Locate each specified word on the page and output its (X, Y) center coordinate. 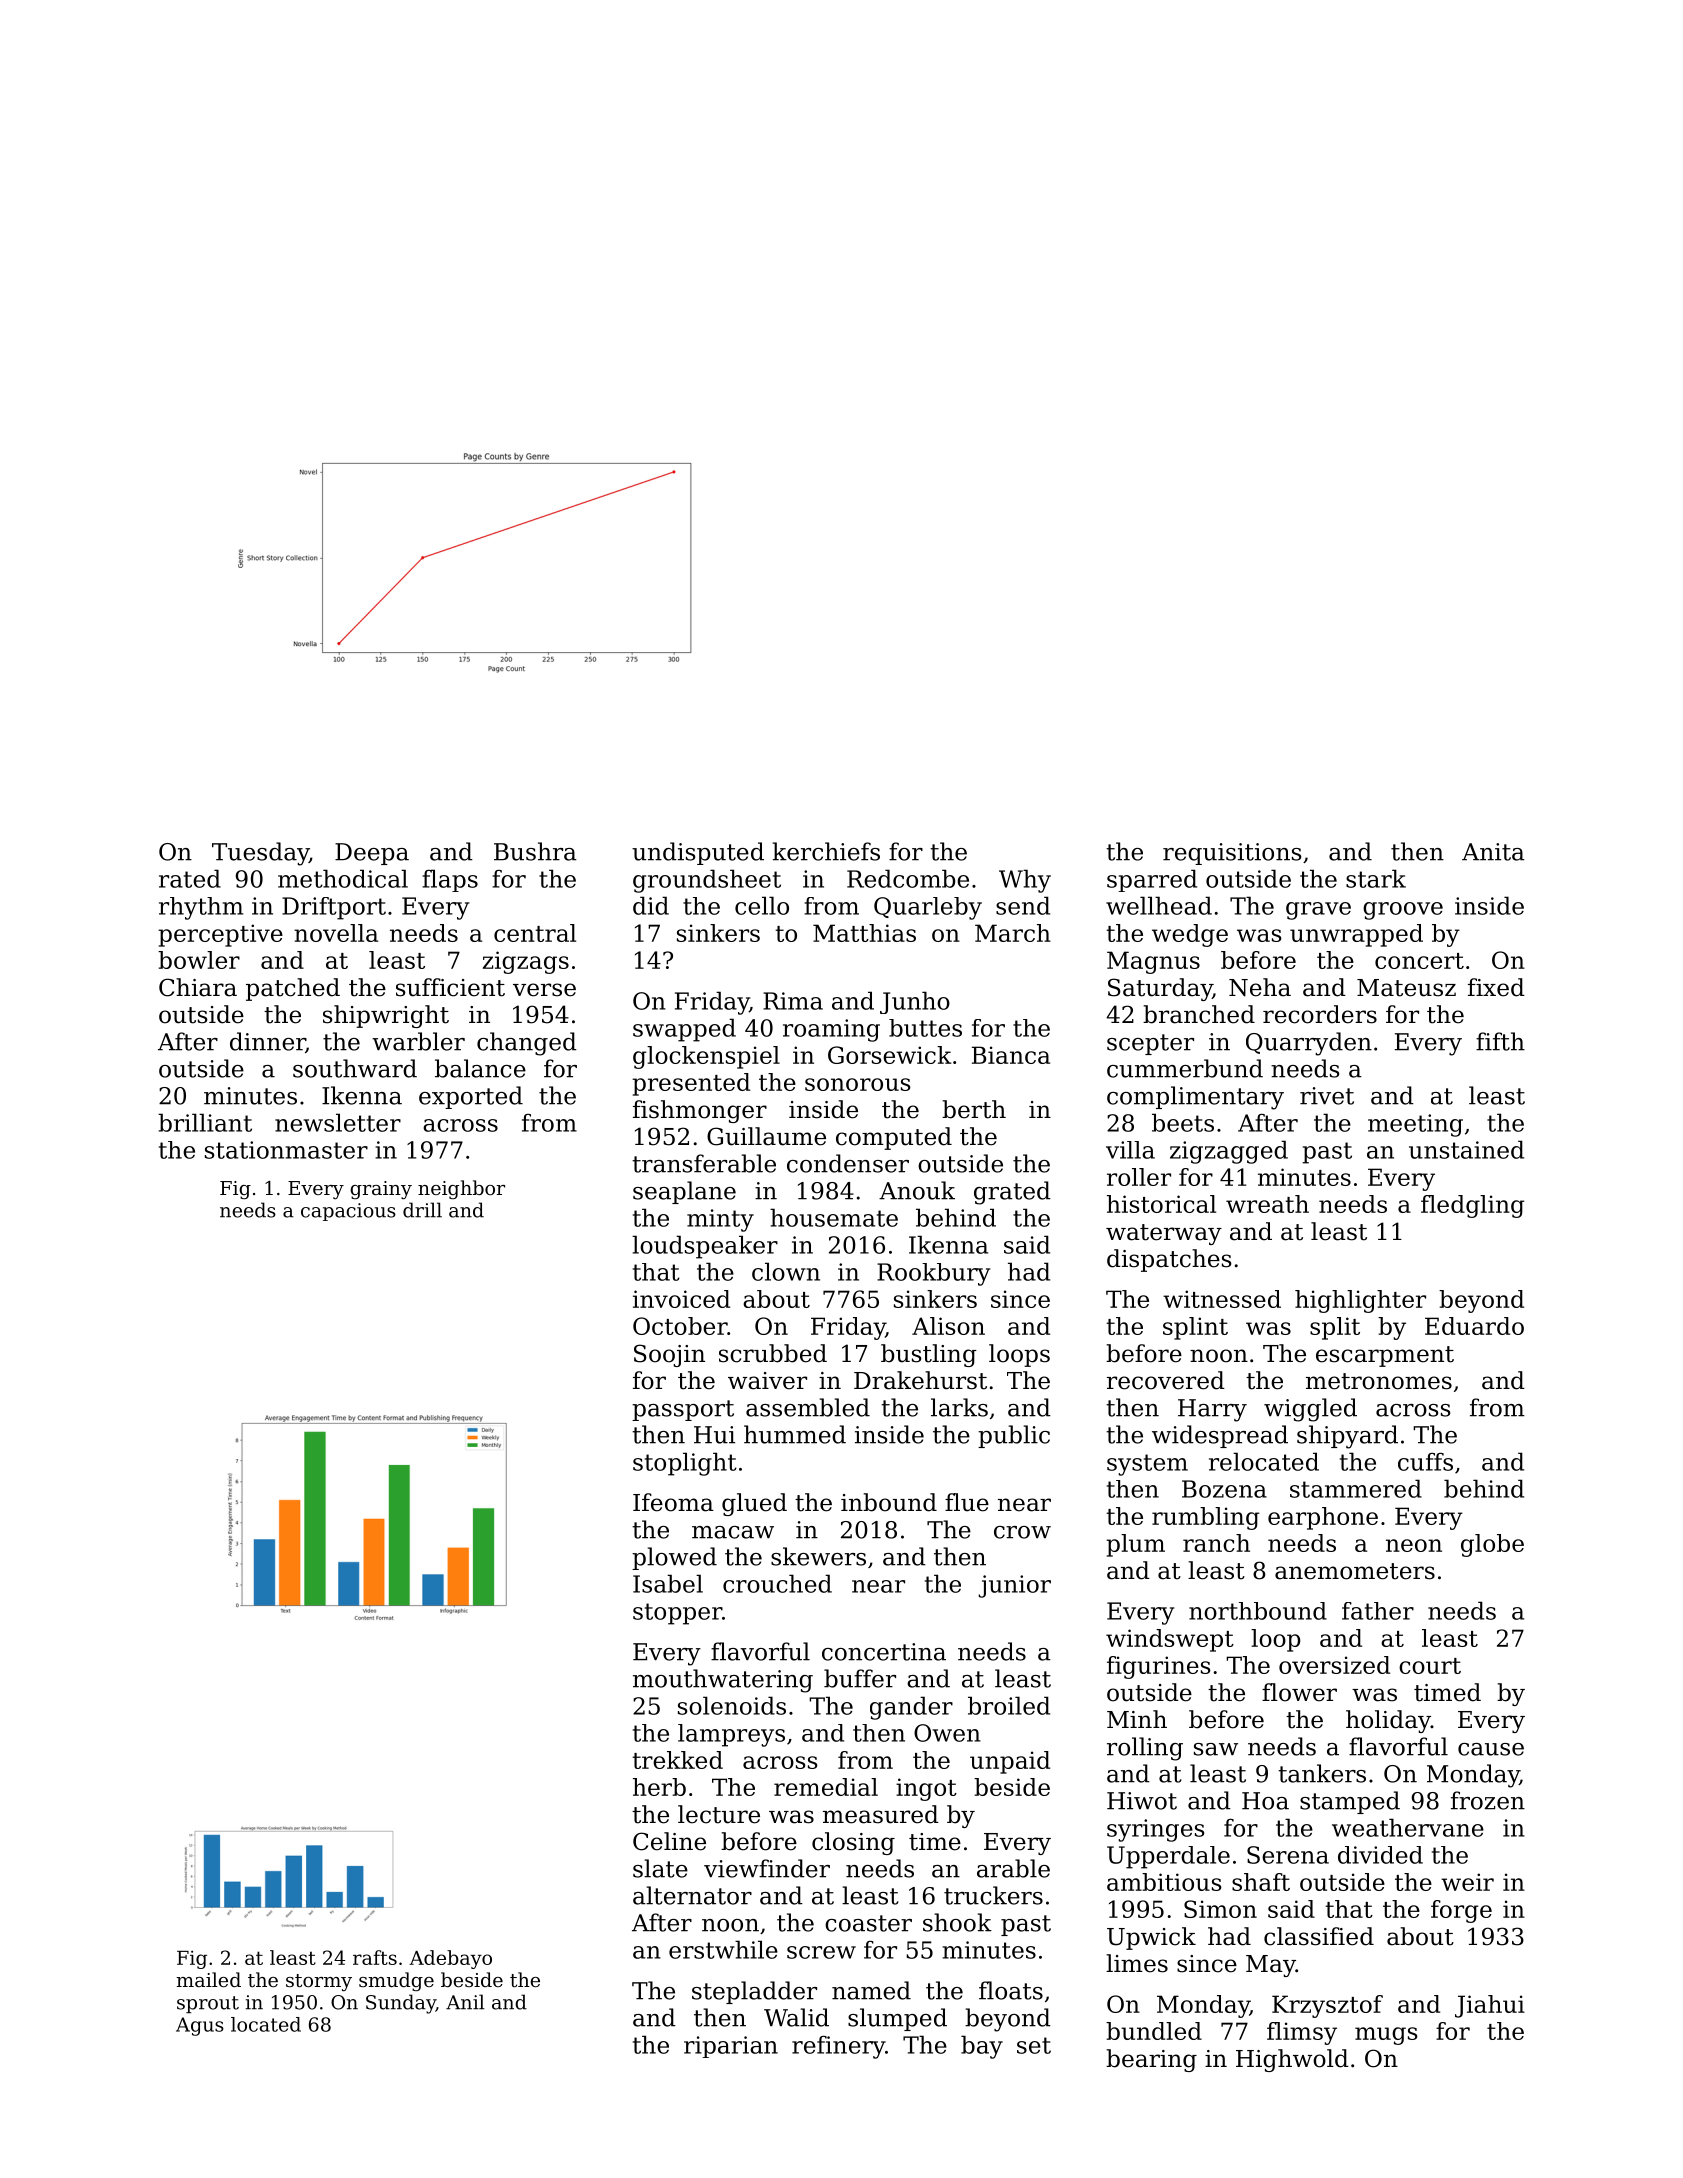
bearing (1151, 2060)
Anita (1493, 852)
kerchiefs (826, 851)
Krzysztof (1327, 2006)
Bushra (535, 851)
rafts (375, 1957)
